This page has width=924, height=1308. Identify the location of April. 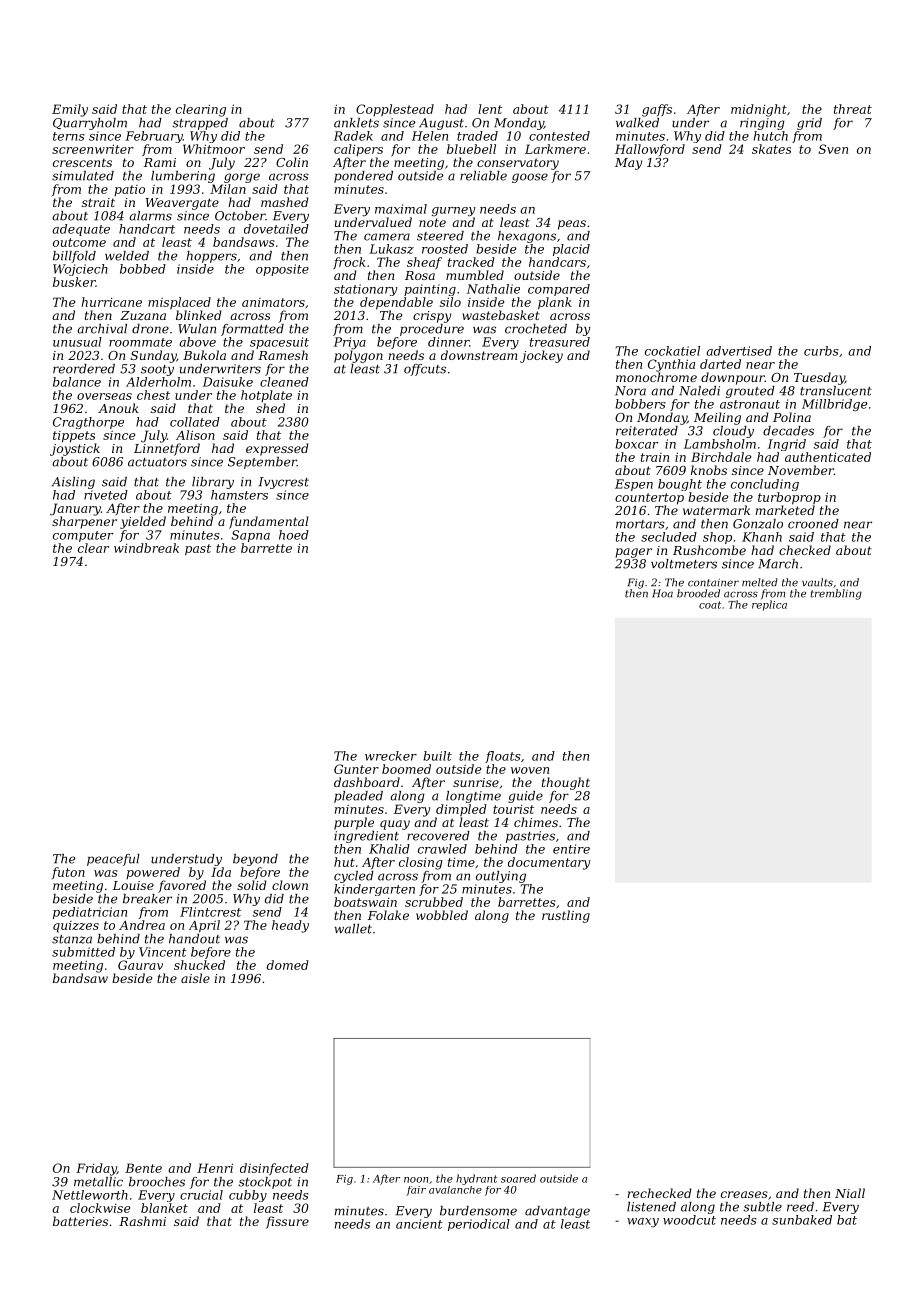
(204, 926).
